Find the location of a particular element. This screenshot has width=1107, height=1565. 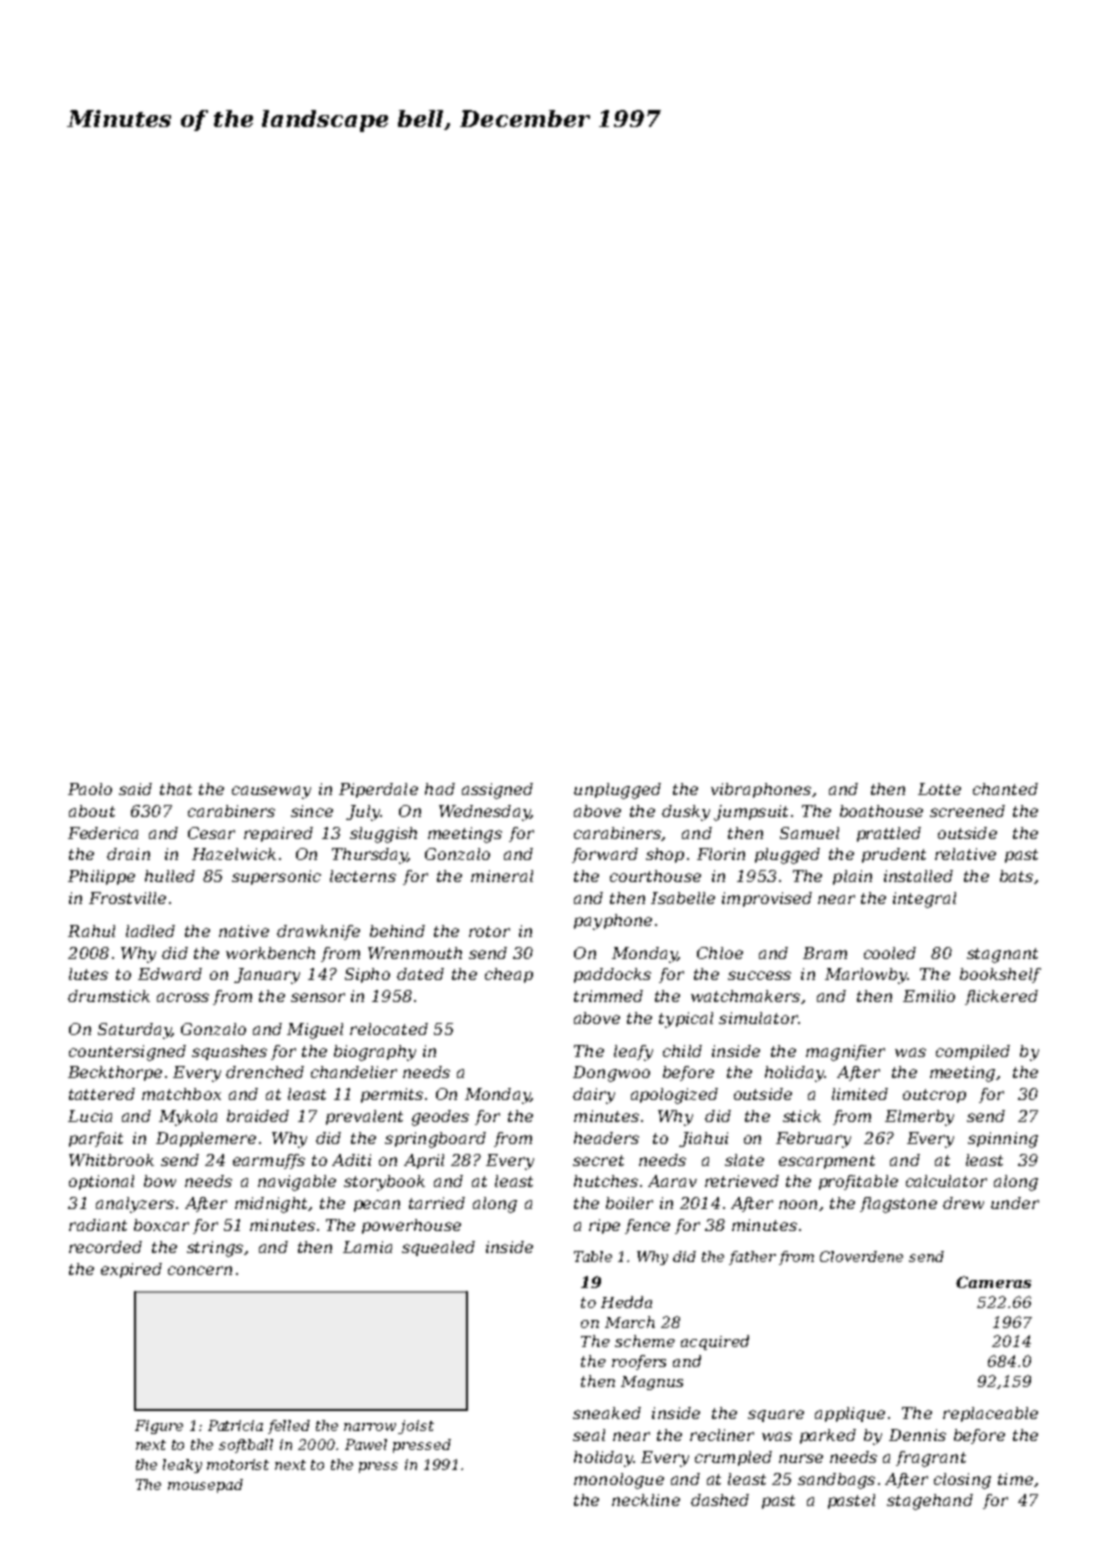

under is located at coordinates (1015, 1203).
